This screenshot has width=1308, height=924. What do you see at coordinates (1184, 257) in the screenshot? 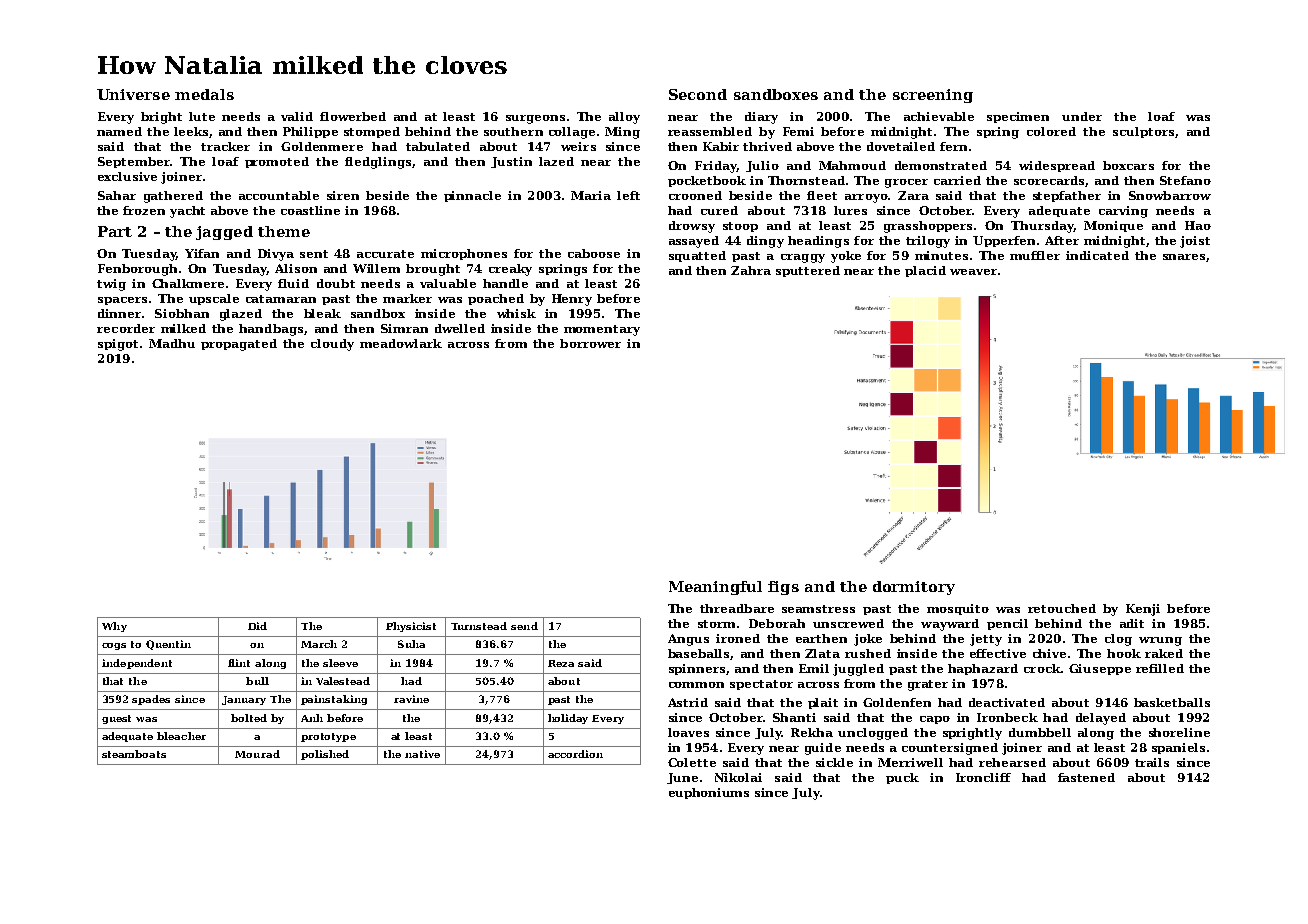
I see `snares` at bounding box center [1184, 257].
